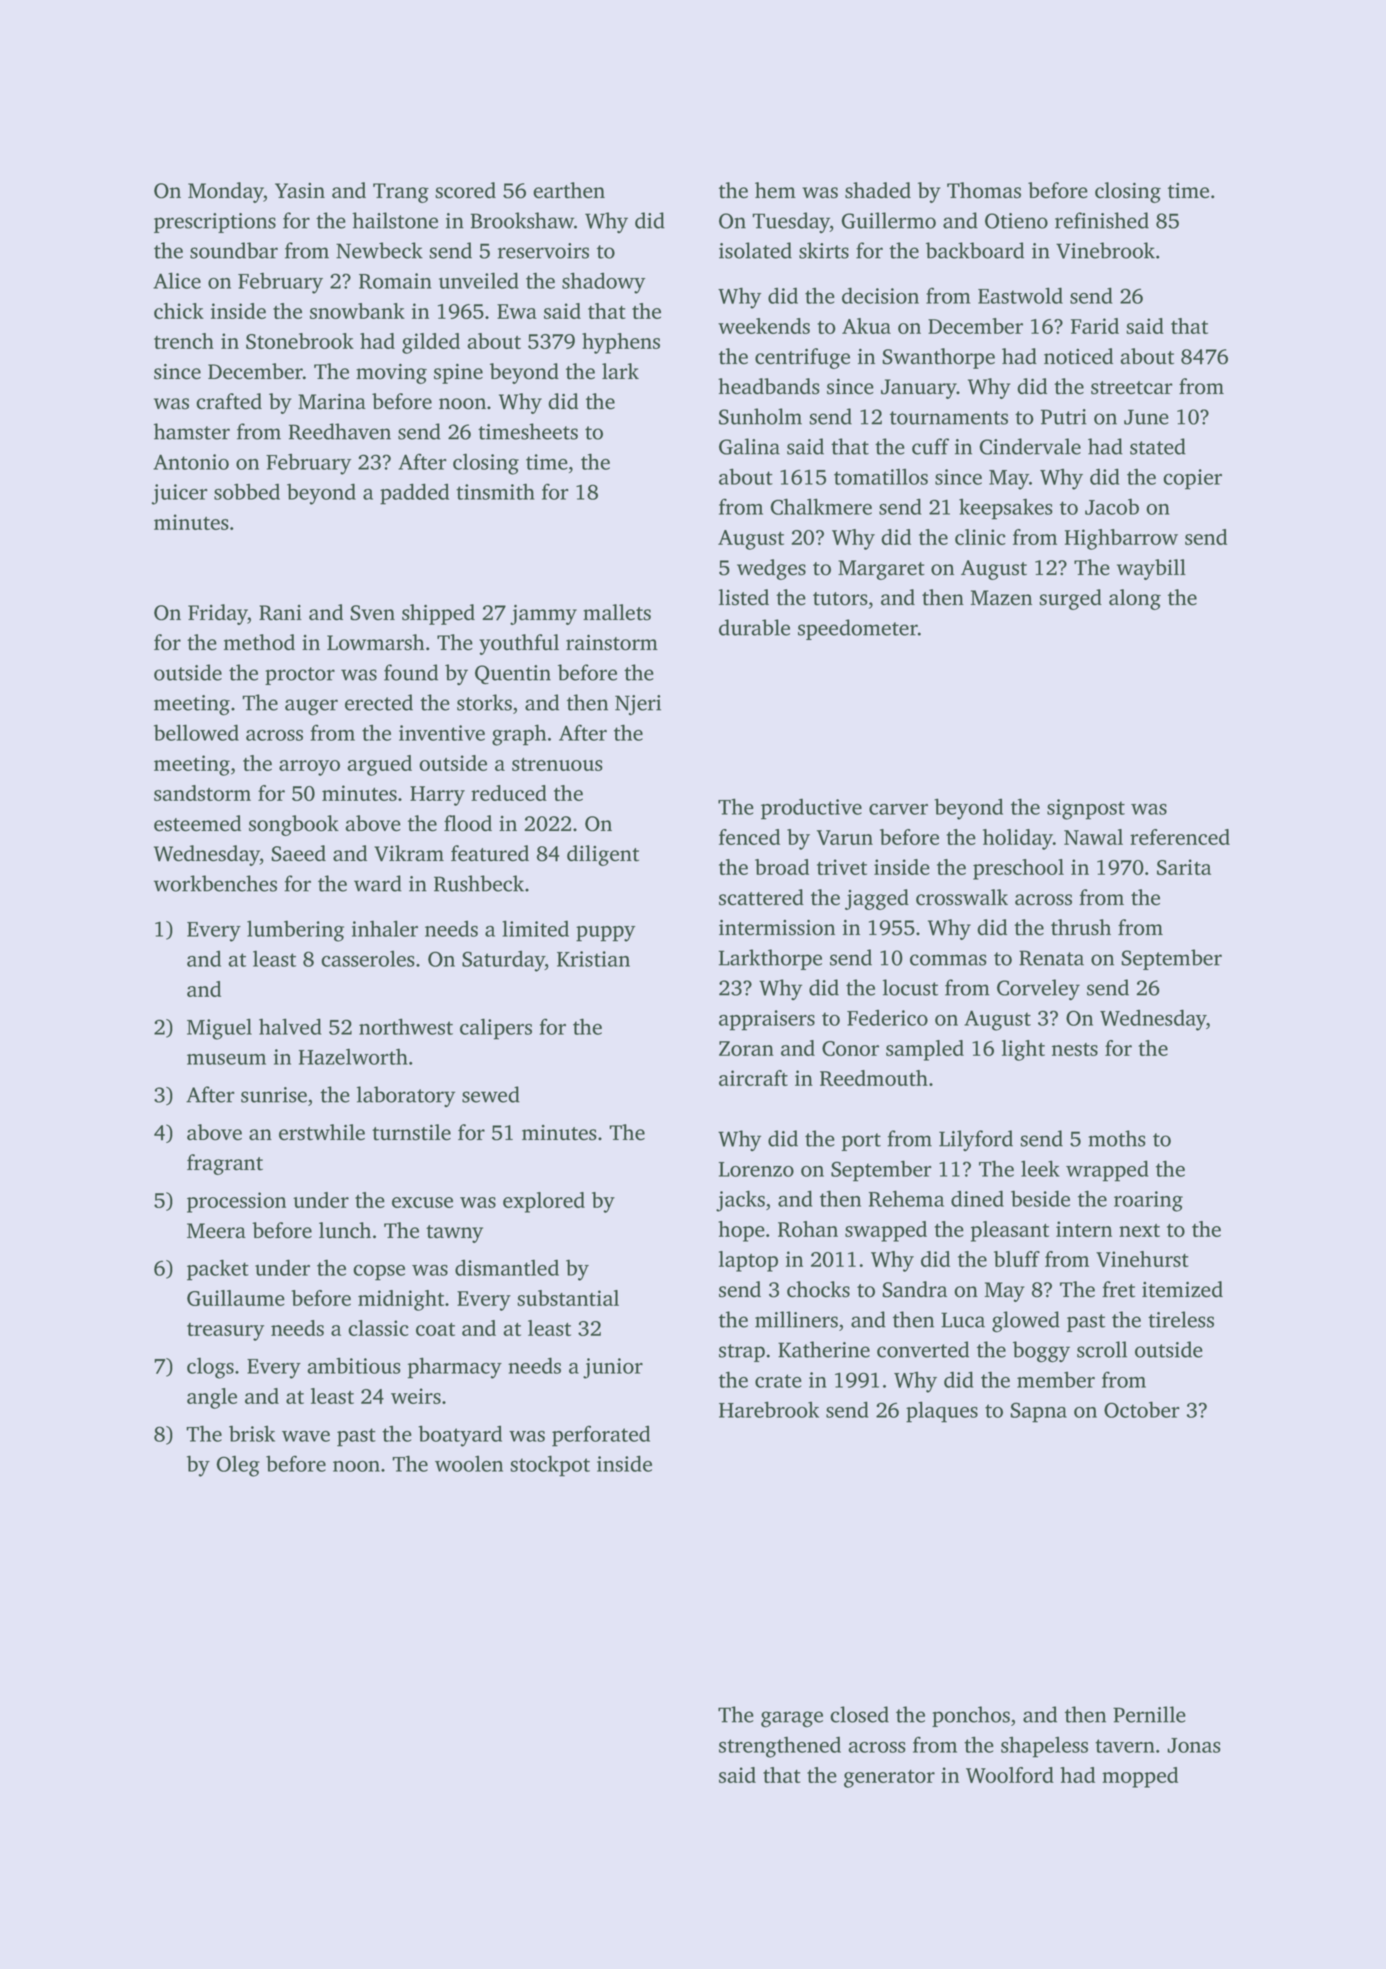 This screenshot has height=1969, width=1386. Describe the element at coordinates (1140, 1777) in the screenshot. I see `mopped` at that location.
